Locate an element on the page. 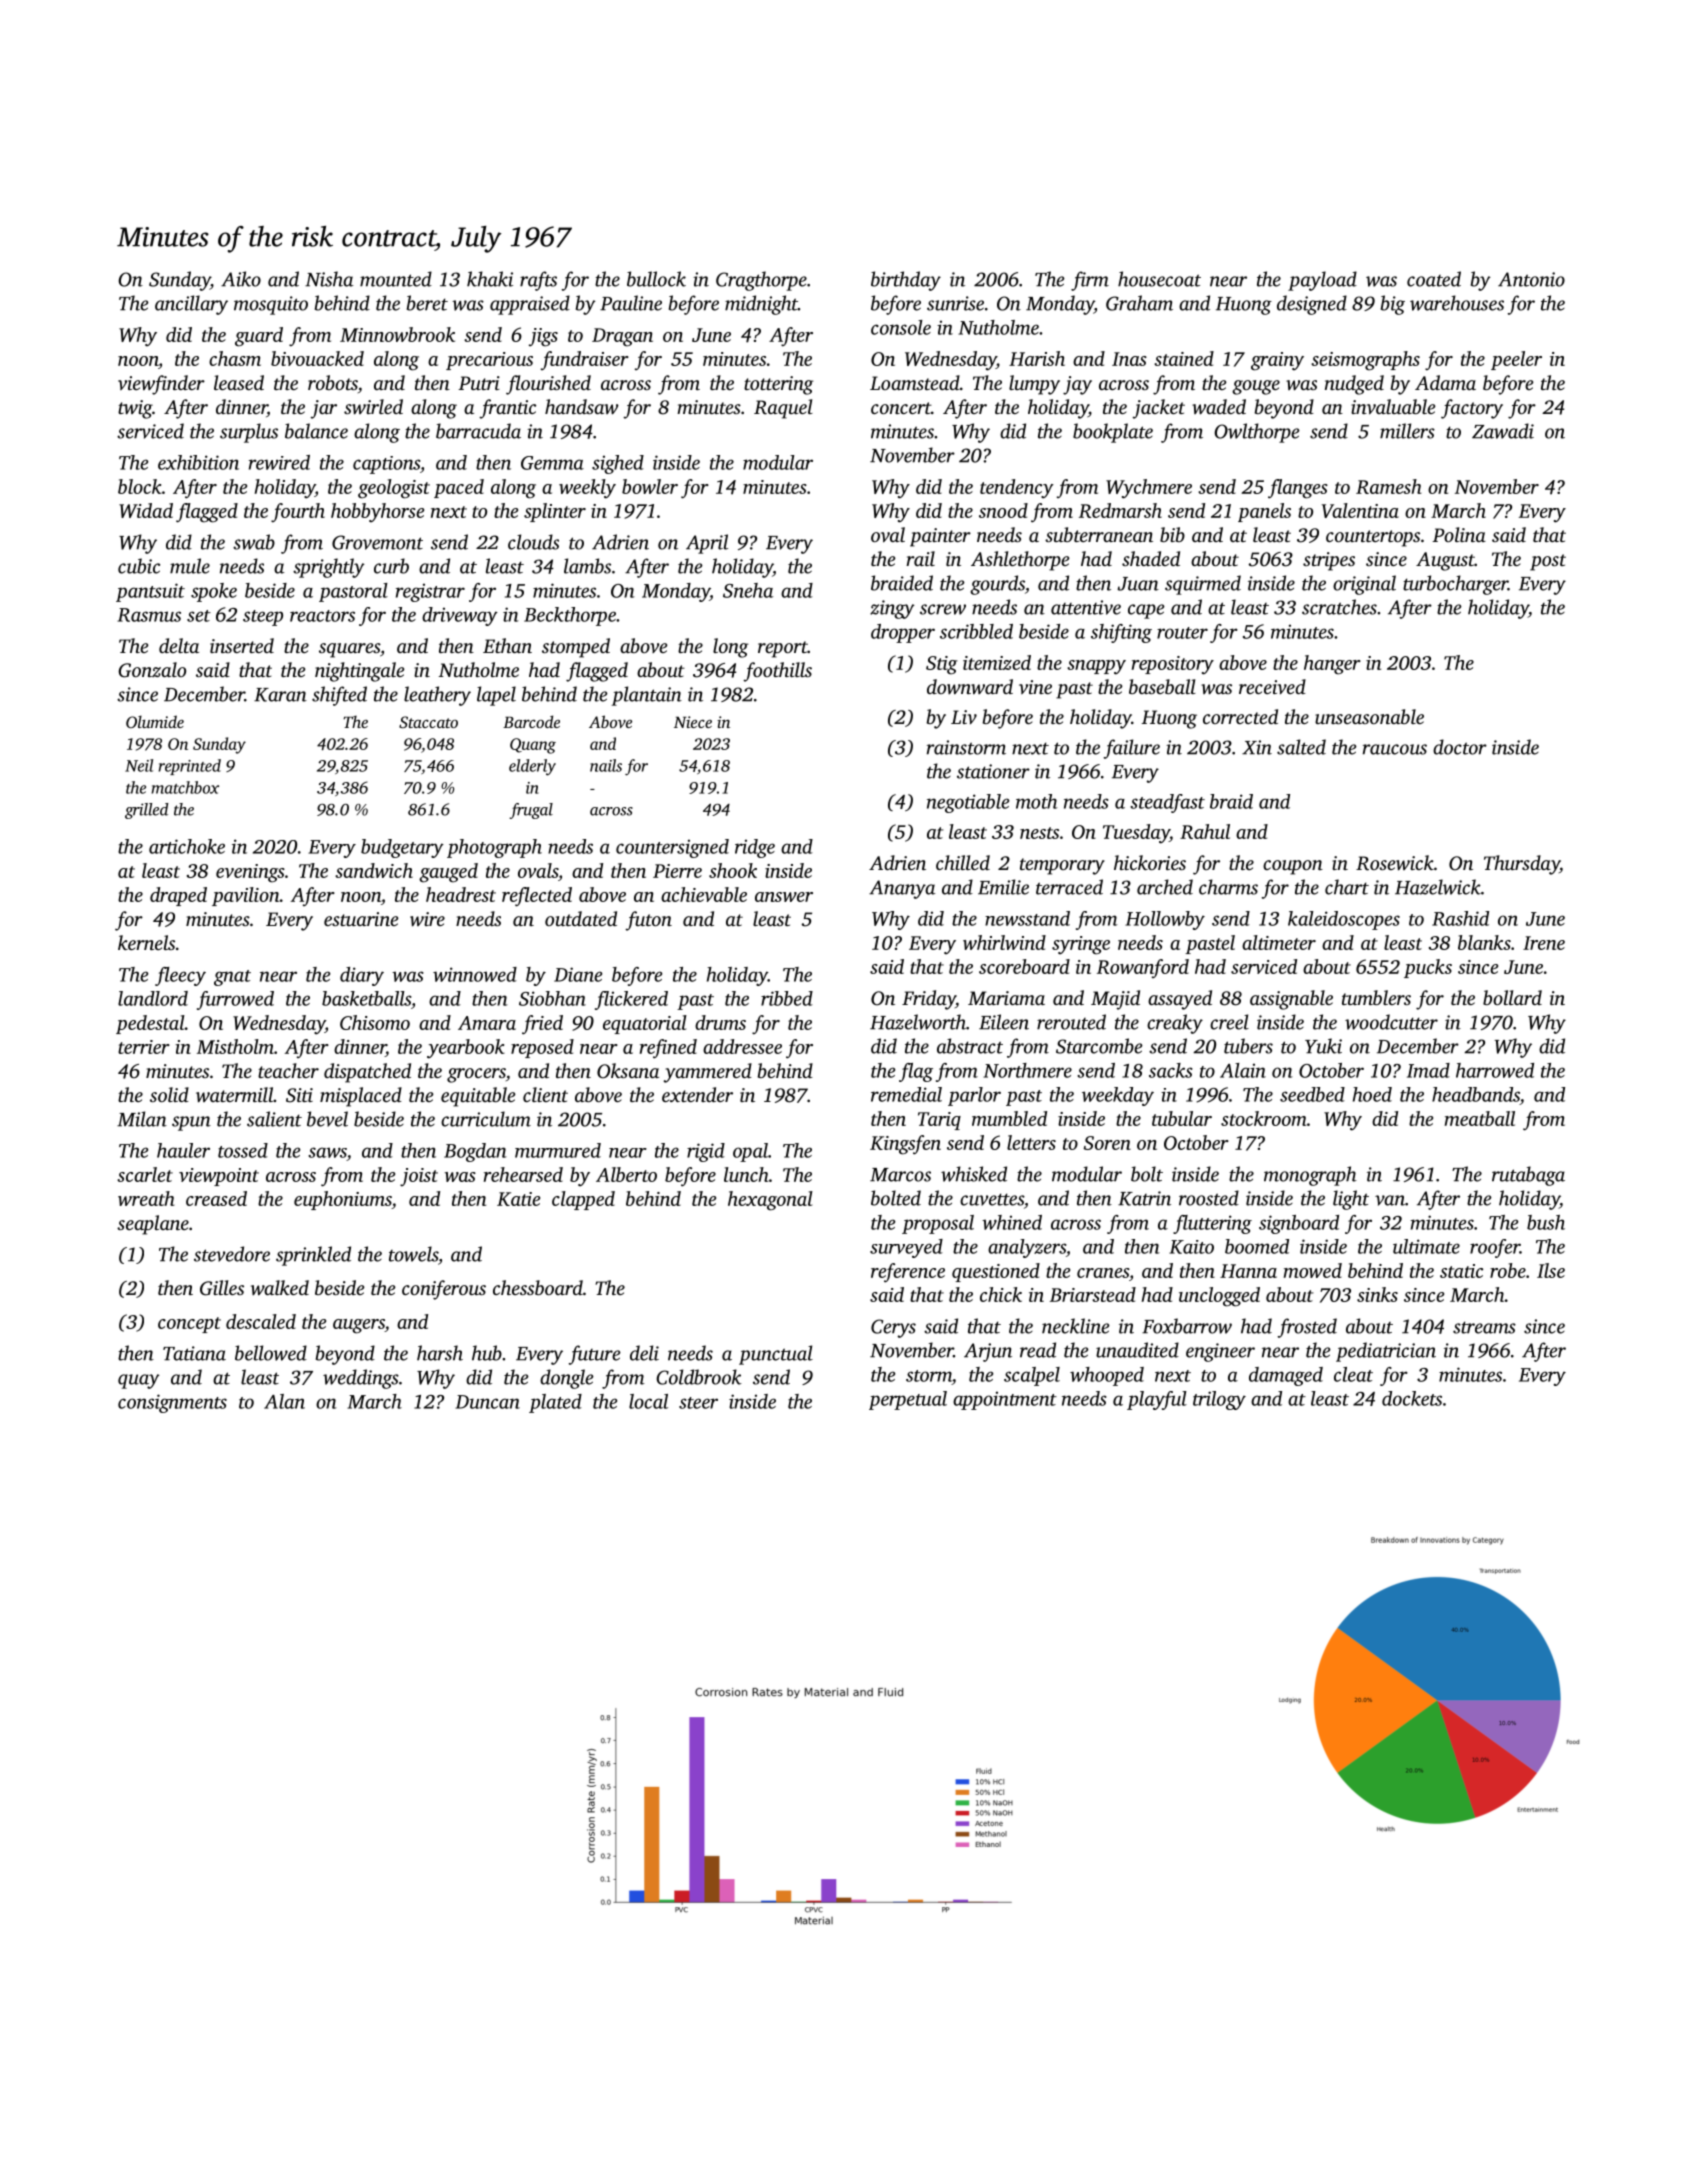 This document has width=1683, height=2178. grilled is located at coordinates (147, 811).
